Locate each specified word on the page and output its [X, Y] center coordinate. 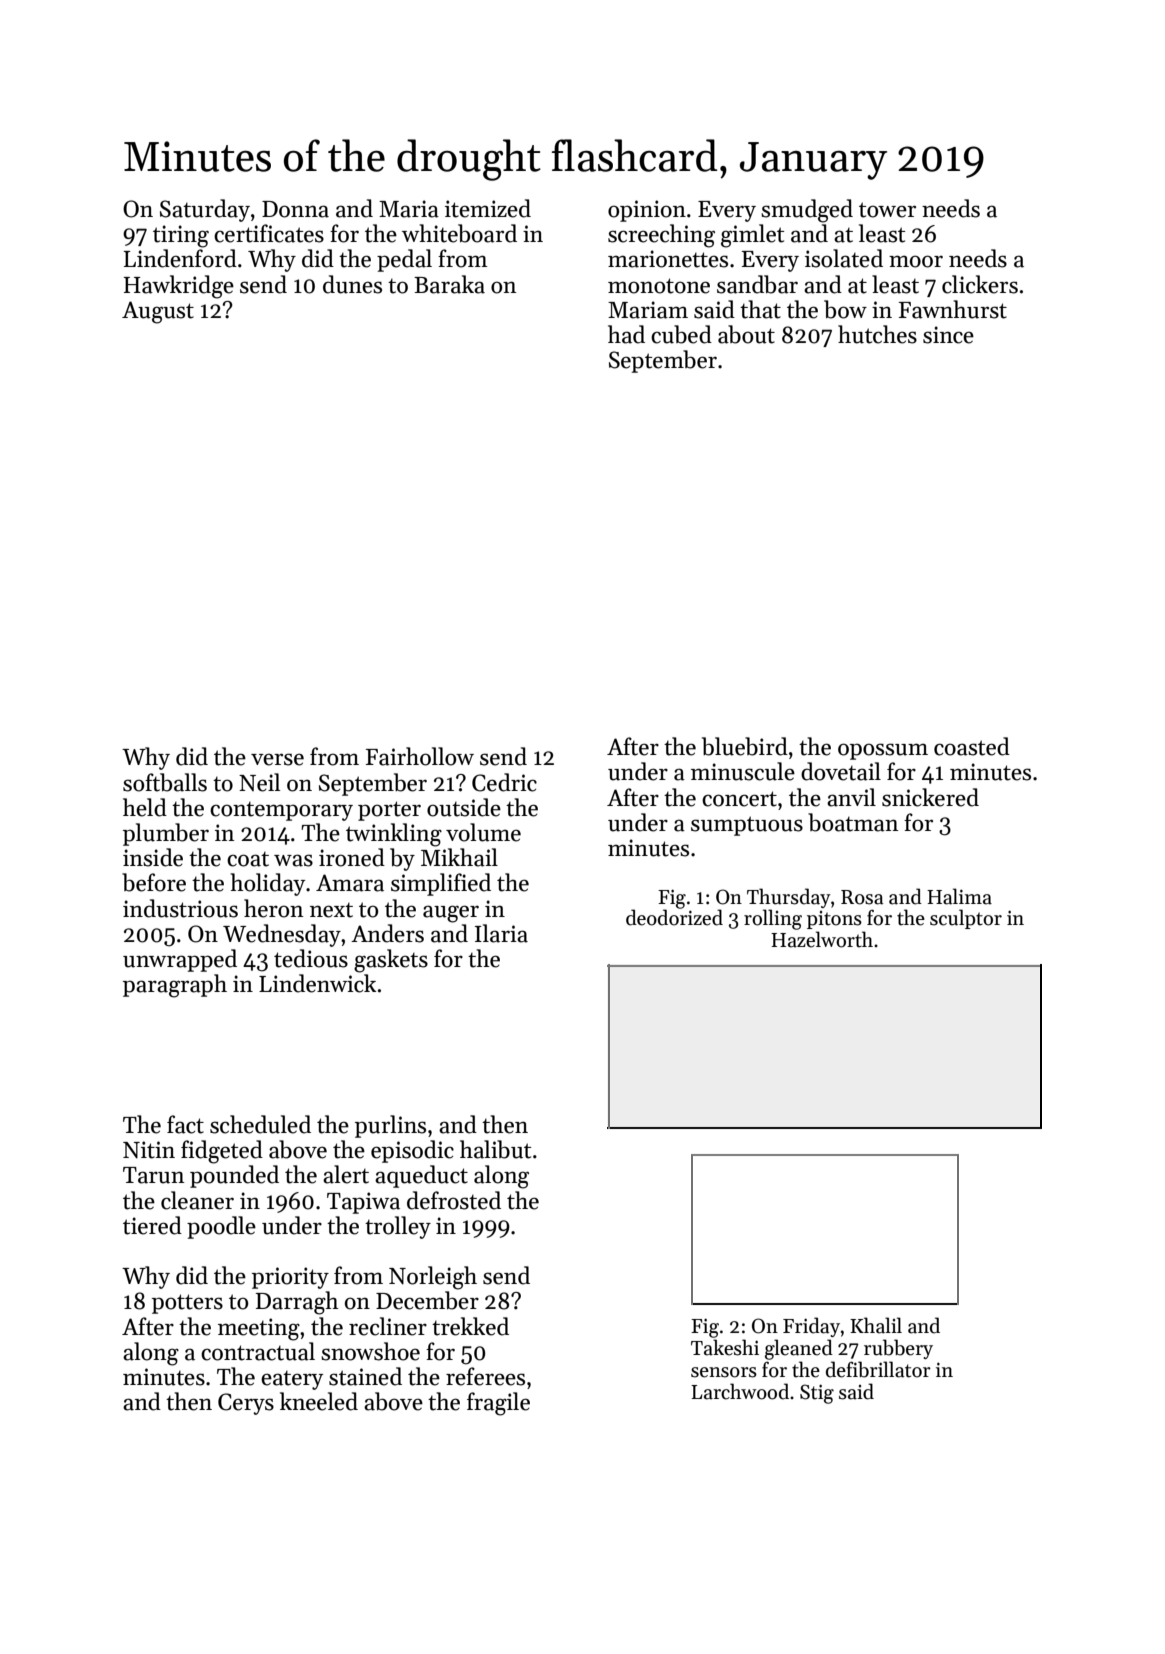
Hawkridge [178, 287]
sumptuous [747, 826]
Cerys [246, 1404]
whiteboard [459, 233]
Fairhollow [420, 756]
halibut [495, 1149]
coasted [972, 746]
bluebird [745, 746]
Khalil [876, 1325]
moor [916, 261]
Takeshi [725, 1347]
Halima [959, 896]
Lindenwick [317, 983]
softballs [165, 782]
